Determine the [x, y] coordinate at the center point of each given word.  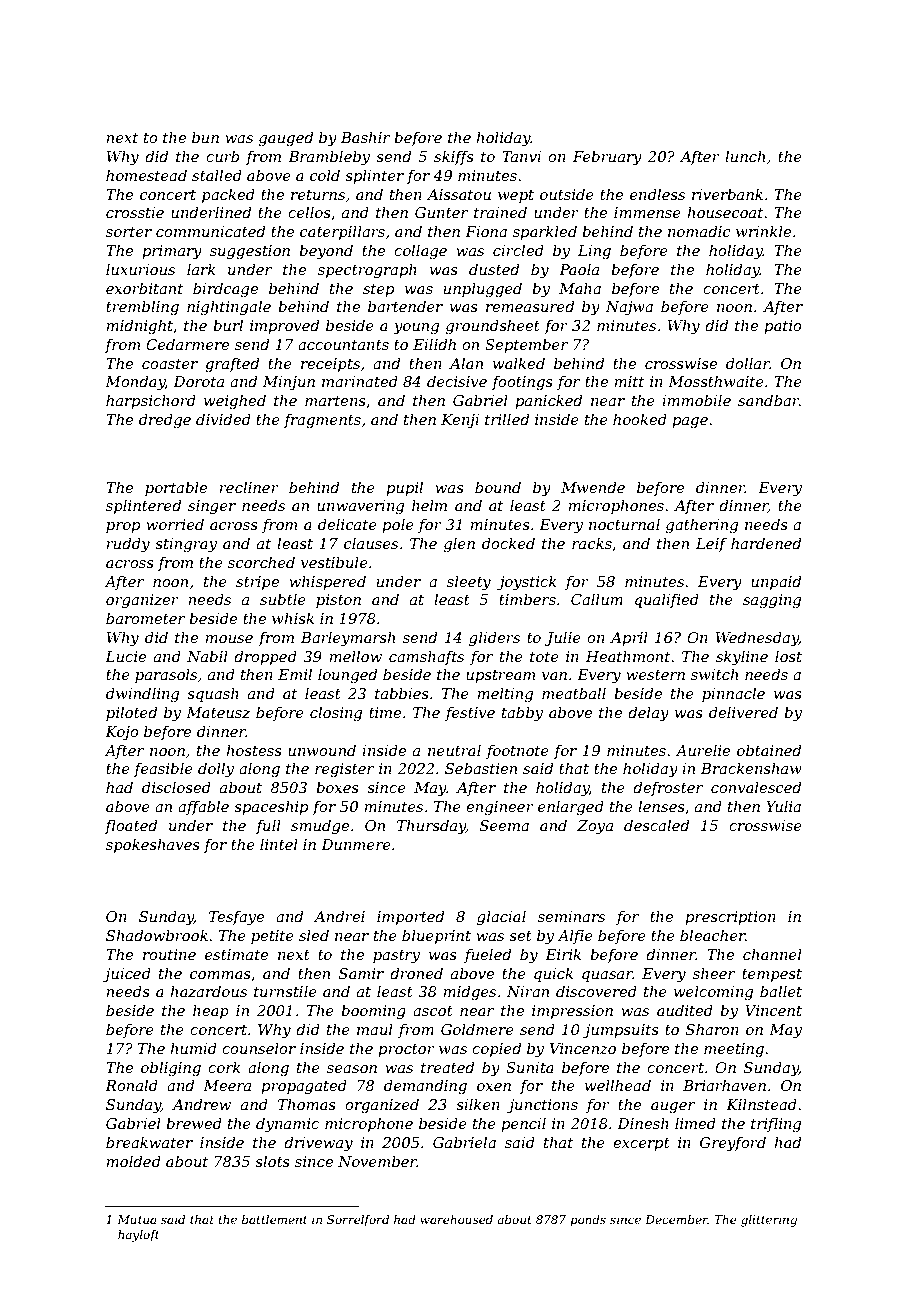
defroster [668, 788]
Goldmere [477, 1029]
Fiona [486, 231]
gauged [286, 139]
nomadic [699, 231]
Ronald [131, 1085]
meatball [574, 693]
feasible [163, 769]
